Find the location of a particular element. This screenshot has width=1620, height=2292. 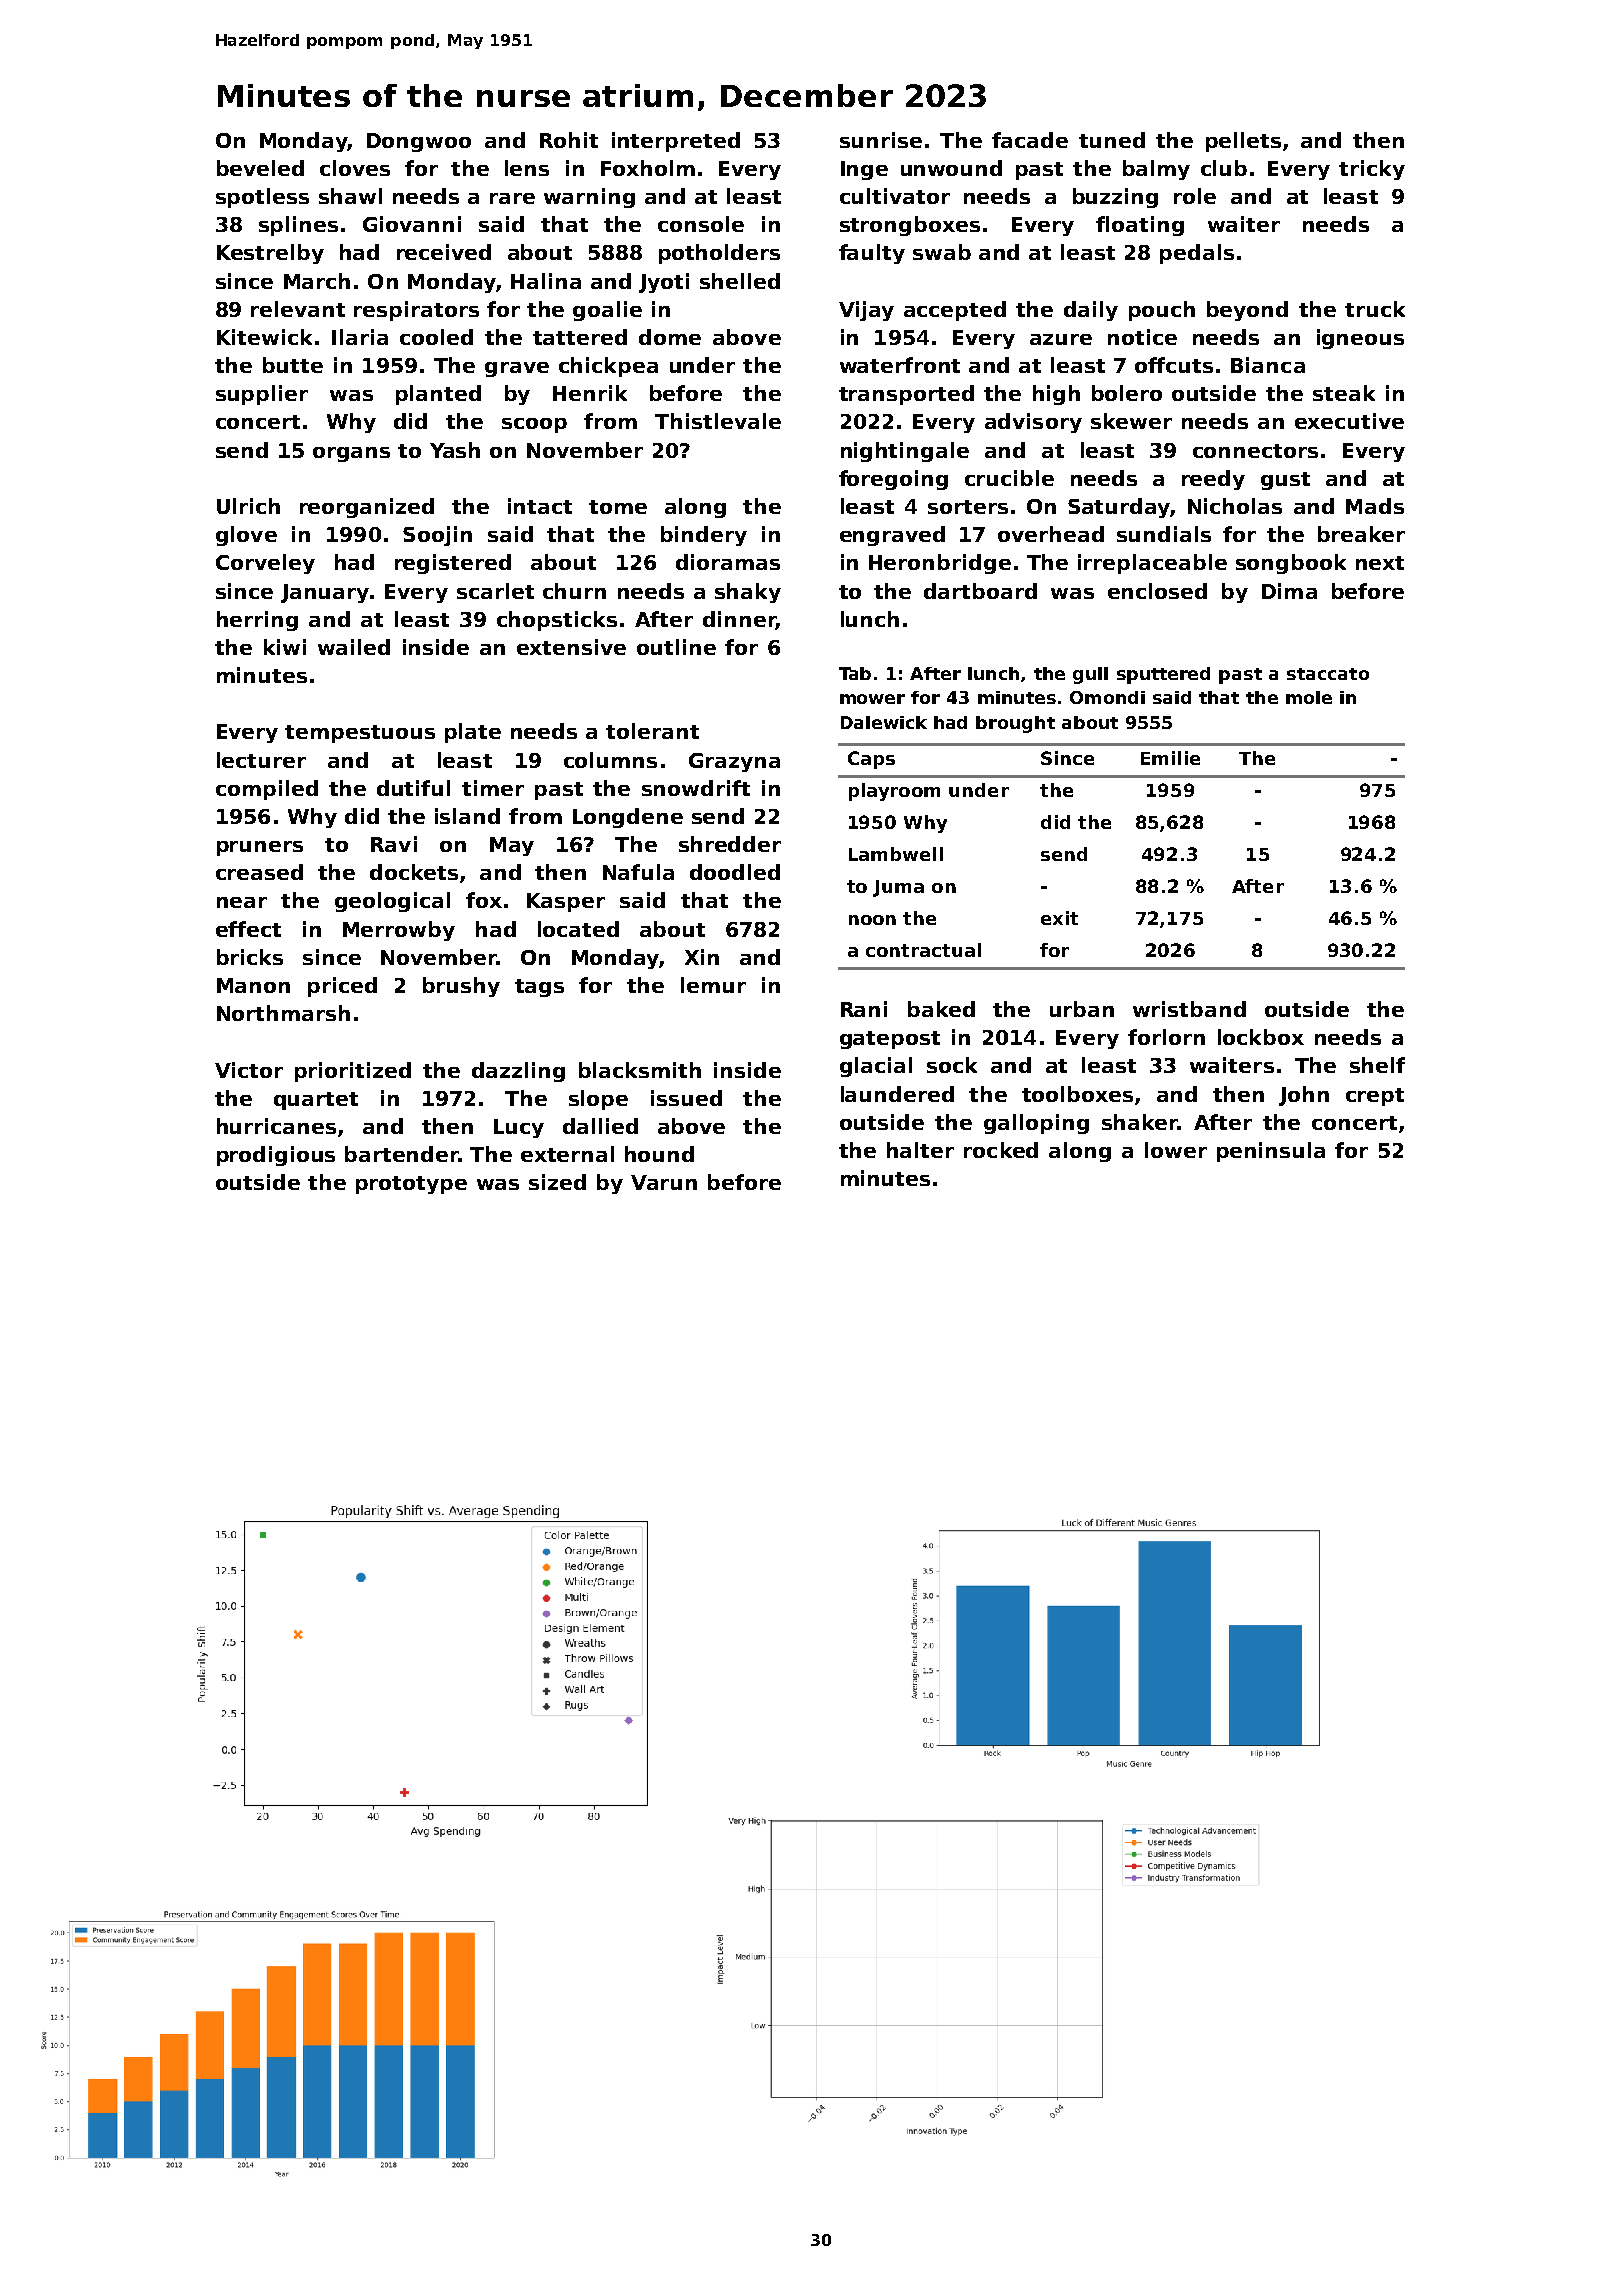

Xin is located at coordinates (702, 957).
